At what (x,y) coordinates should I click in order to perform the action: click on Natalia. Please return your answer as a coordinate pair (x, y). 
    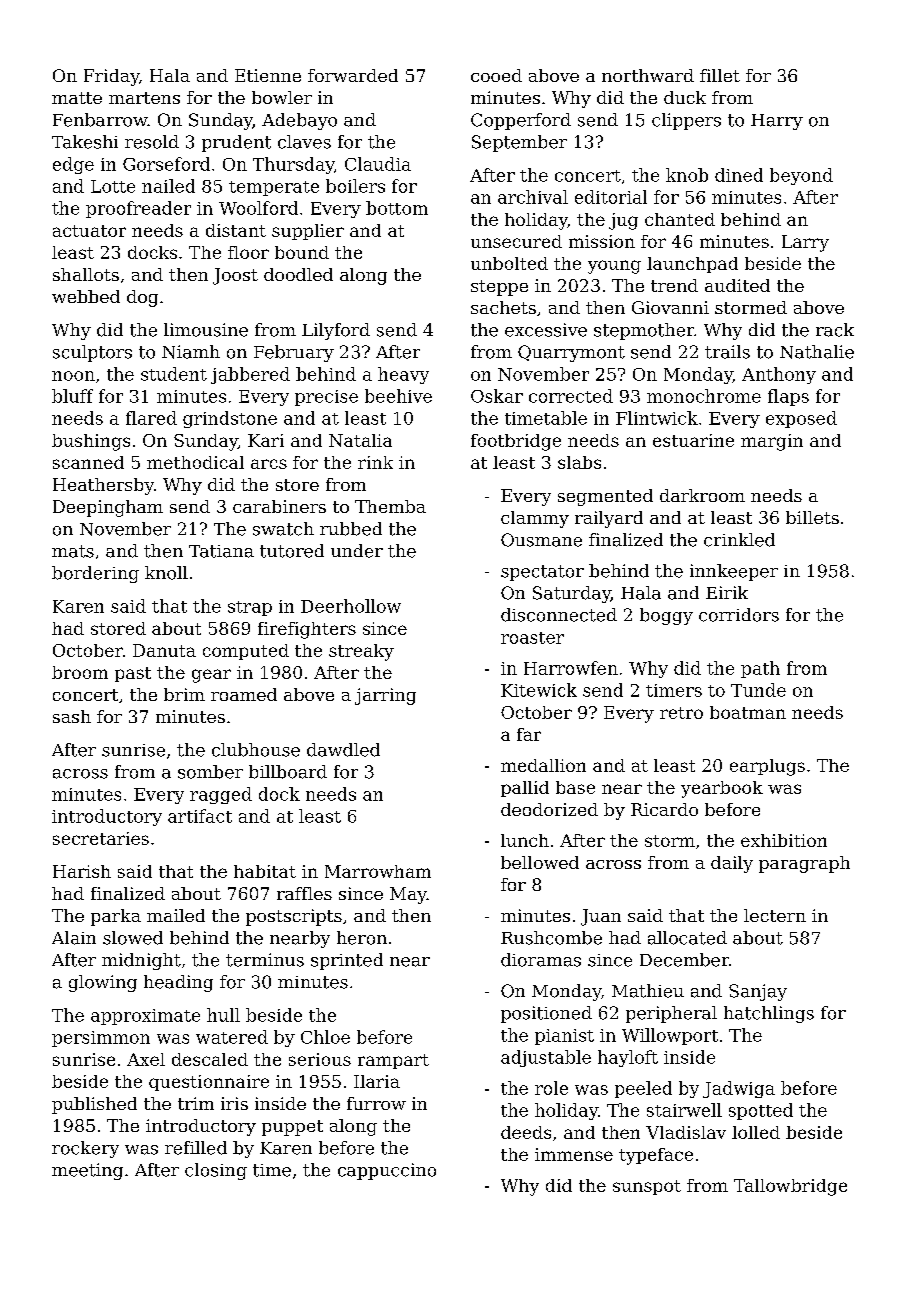
    Looking at the image, I should click on (360, 440).
